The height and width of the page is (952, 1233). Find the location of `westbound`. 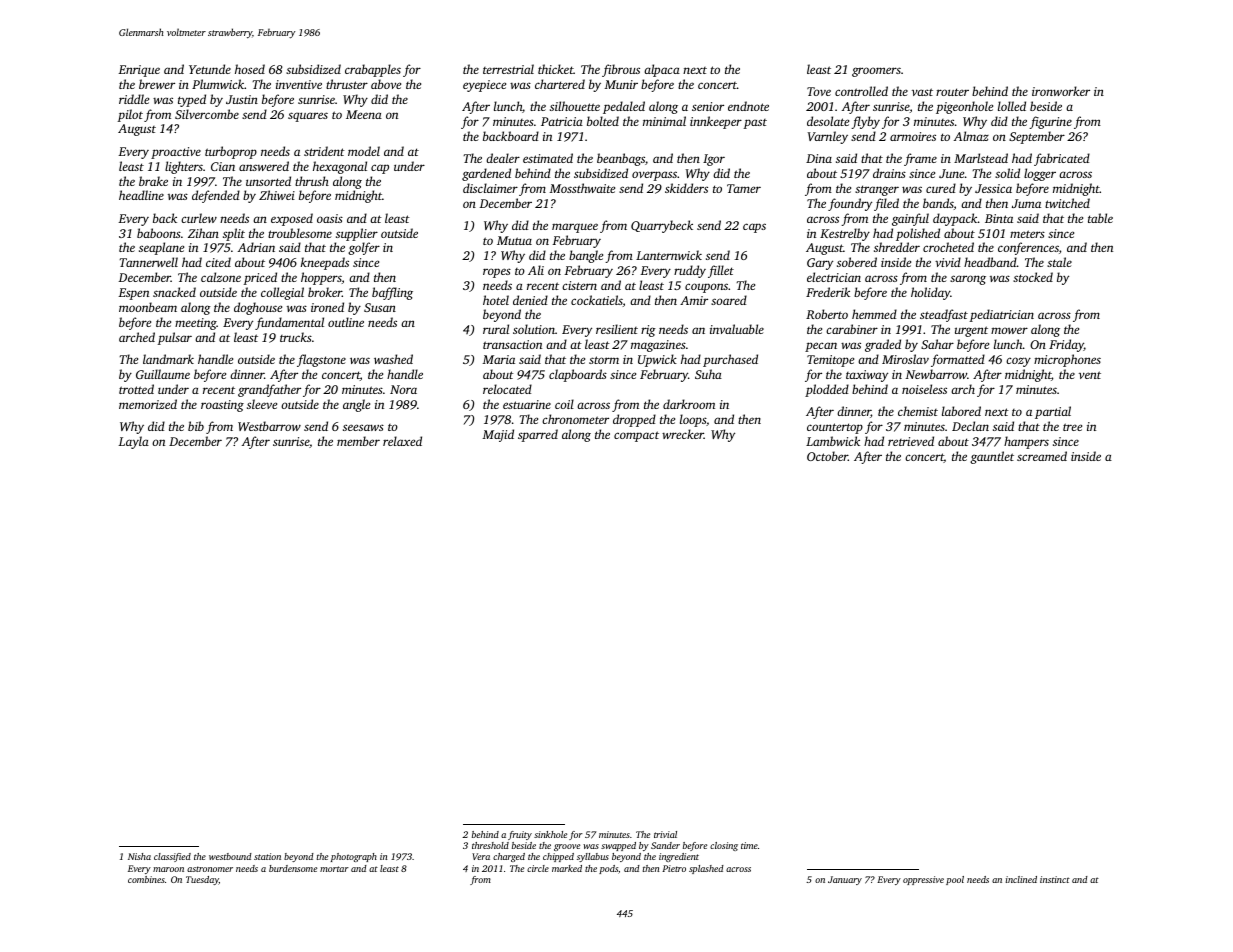

westbound is located at coordinates (230, 856).
